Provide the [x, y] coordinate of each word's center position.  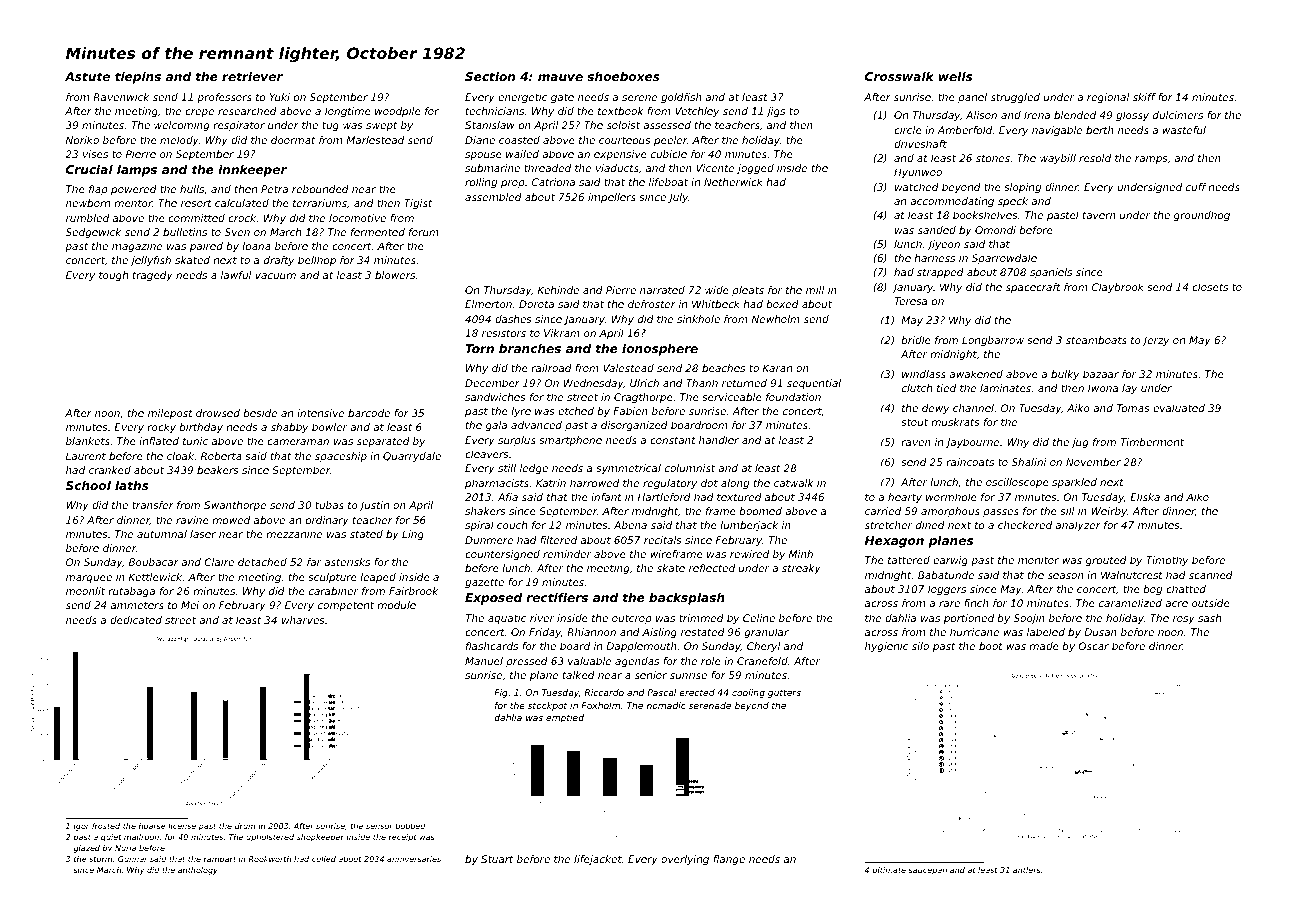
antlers [1026, 870]
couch [512, 525]
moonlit [85, 591]
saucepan [927, 871]
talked [579, 675]
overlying [685, 860]
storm [100, 859]
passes [1001, 513]
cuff [1196, 187]
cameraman [298, 442]
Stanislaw [490, 125]
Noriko [82, 140]
